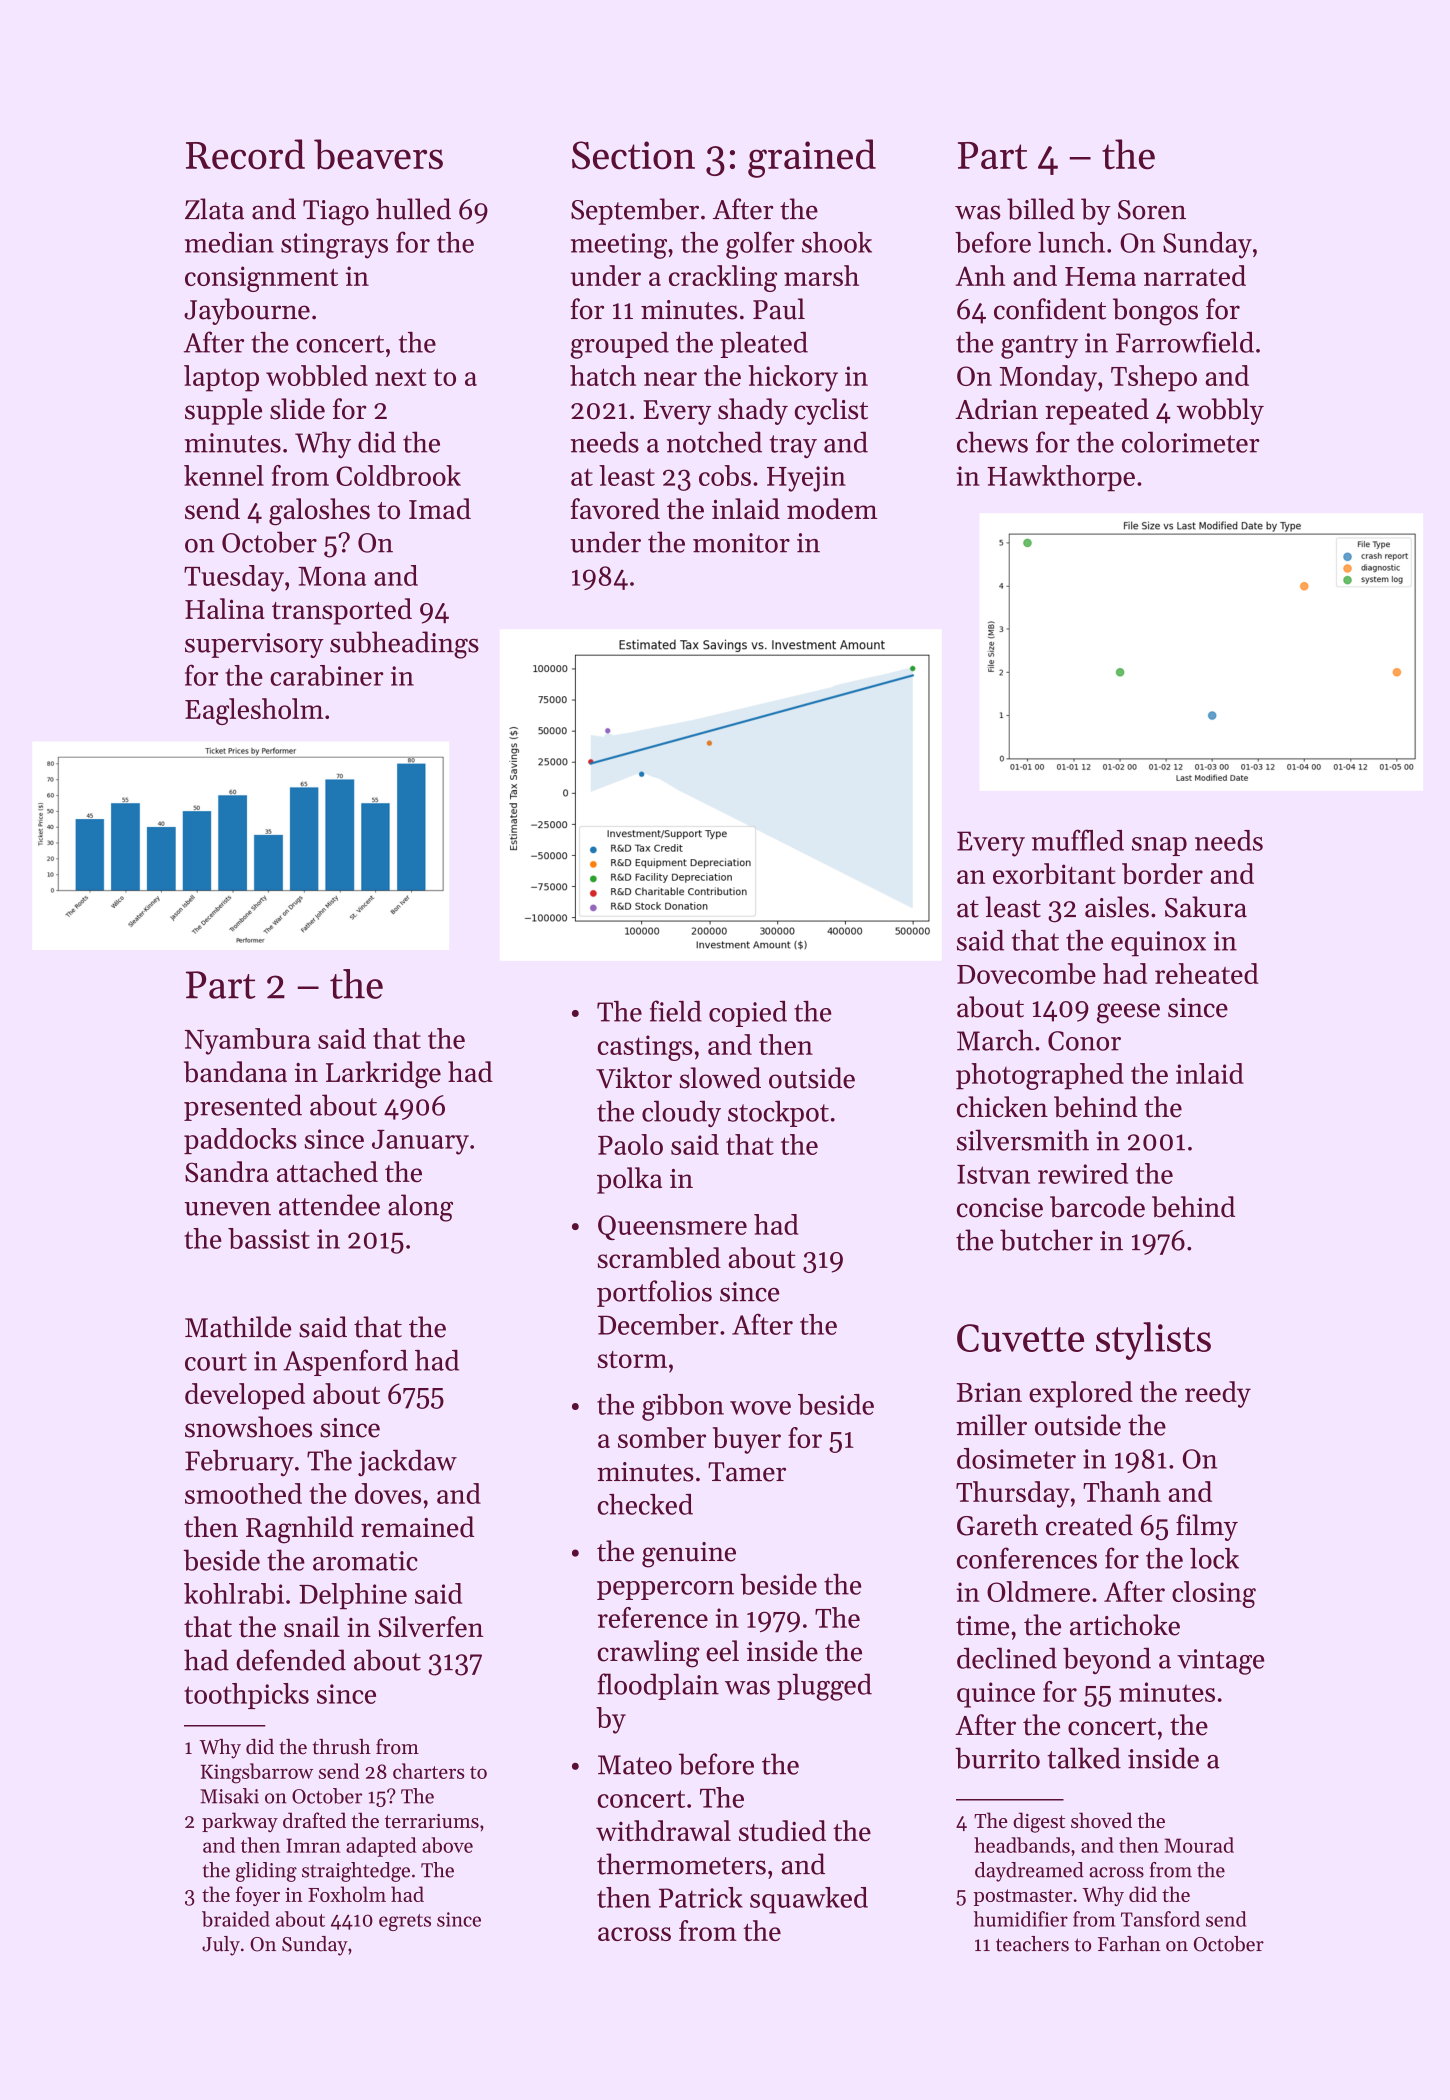  Describe the element at coordinates (747, 1472) in the screenshot. I see `Tamer` at that location.
